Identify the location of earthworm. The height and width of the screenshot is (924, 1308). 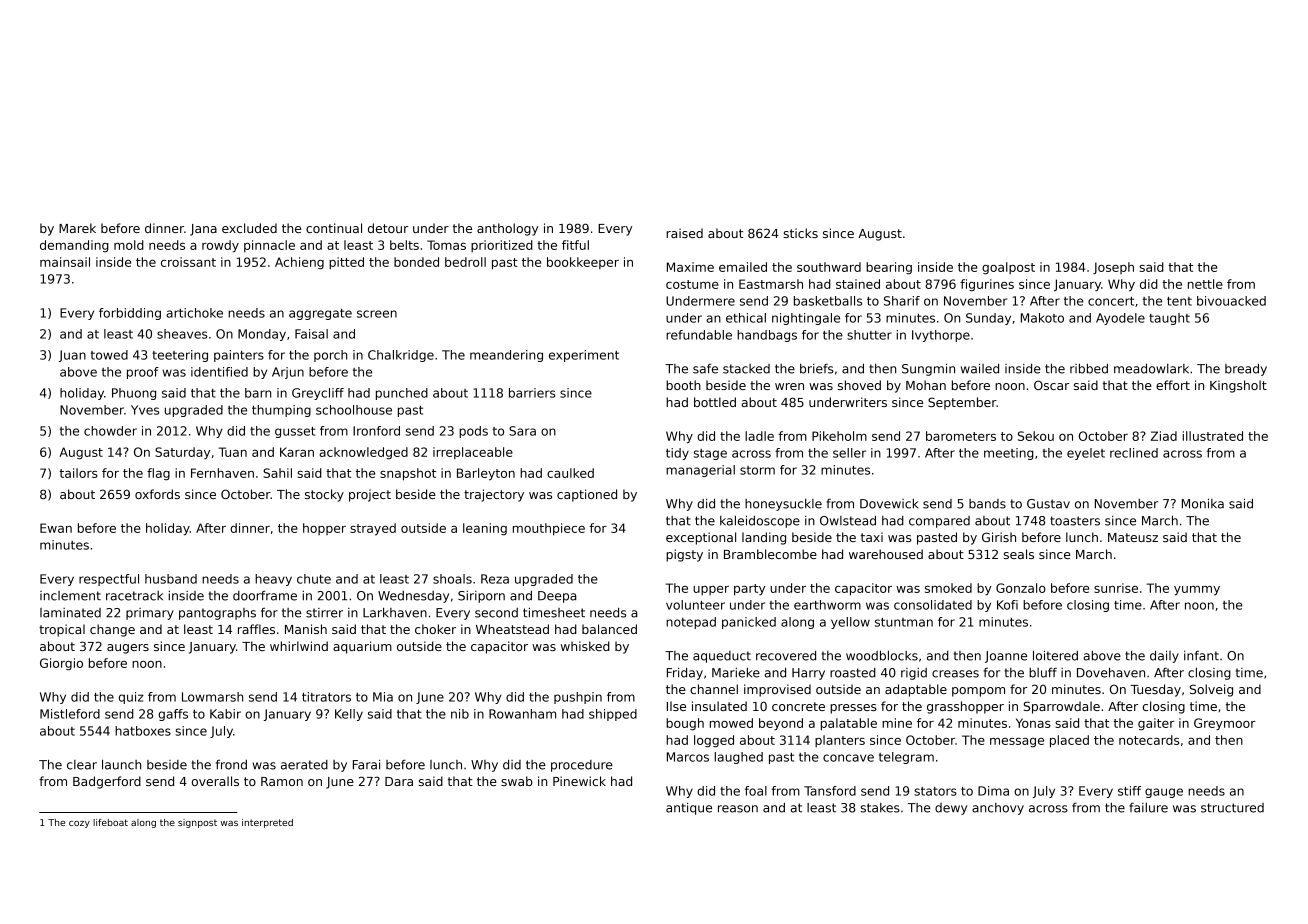
(827, 605).
